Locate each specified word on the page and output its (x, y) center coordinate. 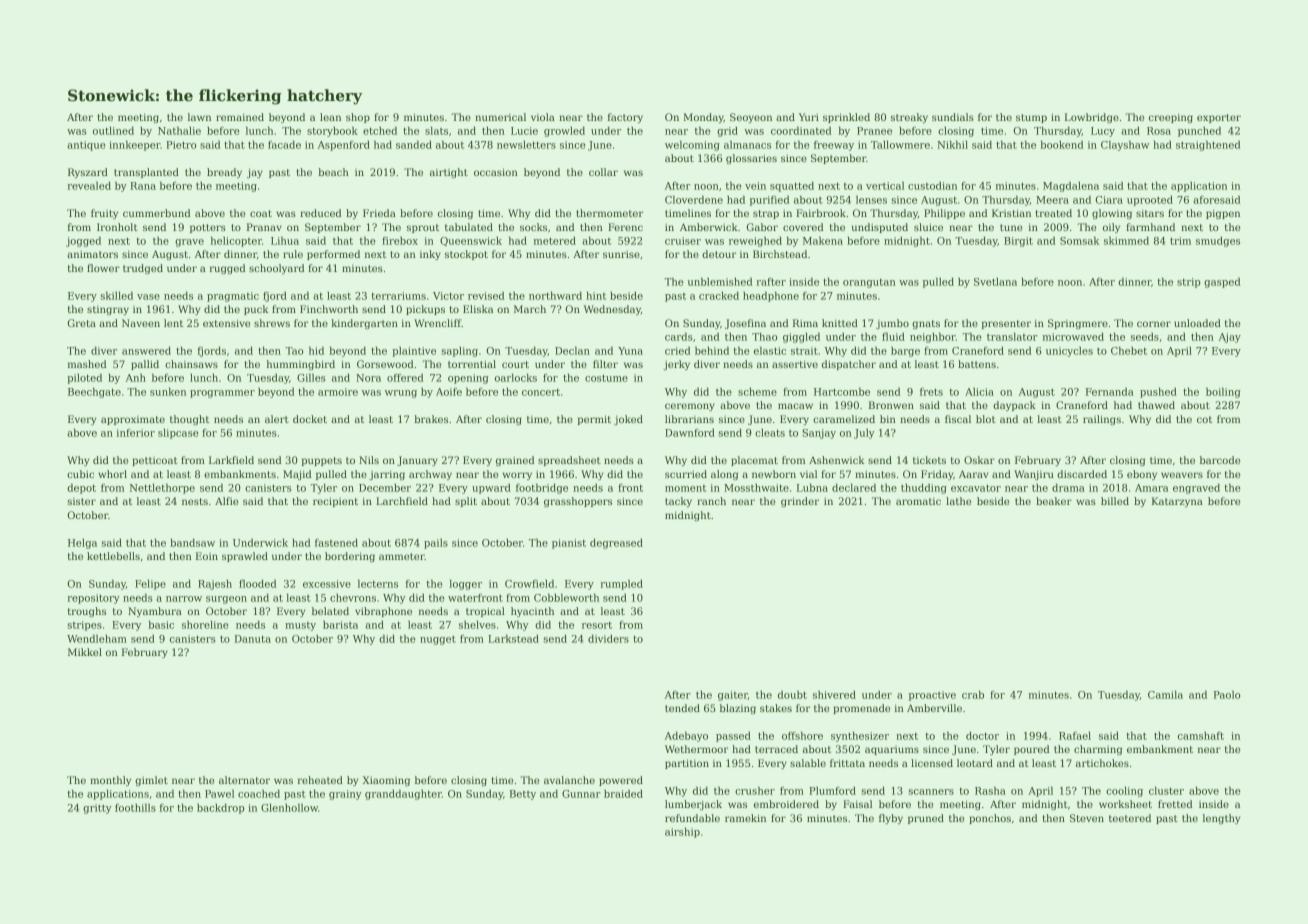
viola (543, 117)
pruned (926, 819)
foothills (135, 808)
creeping (1171, 118)
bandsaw (192, 543)
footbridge (542, 489)
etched (380, 131)
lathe (958, 501)
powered (621, 781)
